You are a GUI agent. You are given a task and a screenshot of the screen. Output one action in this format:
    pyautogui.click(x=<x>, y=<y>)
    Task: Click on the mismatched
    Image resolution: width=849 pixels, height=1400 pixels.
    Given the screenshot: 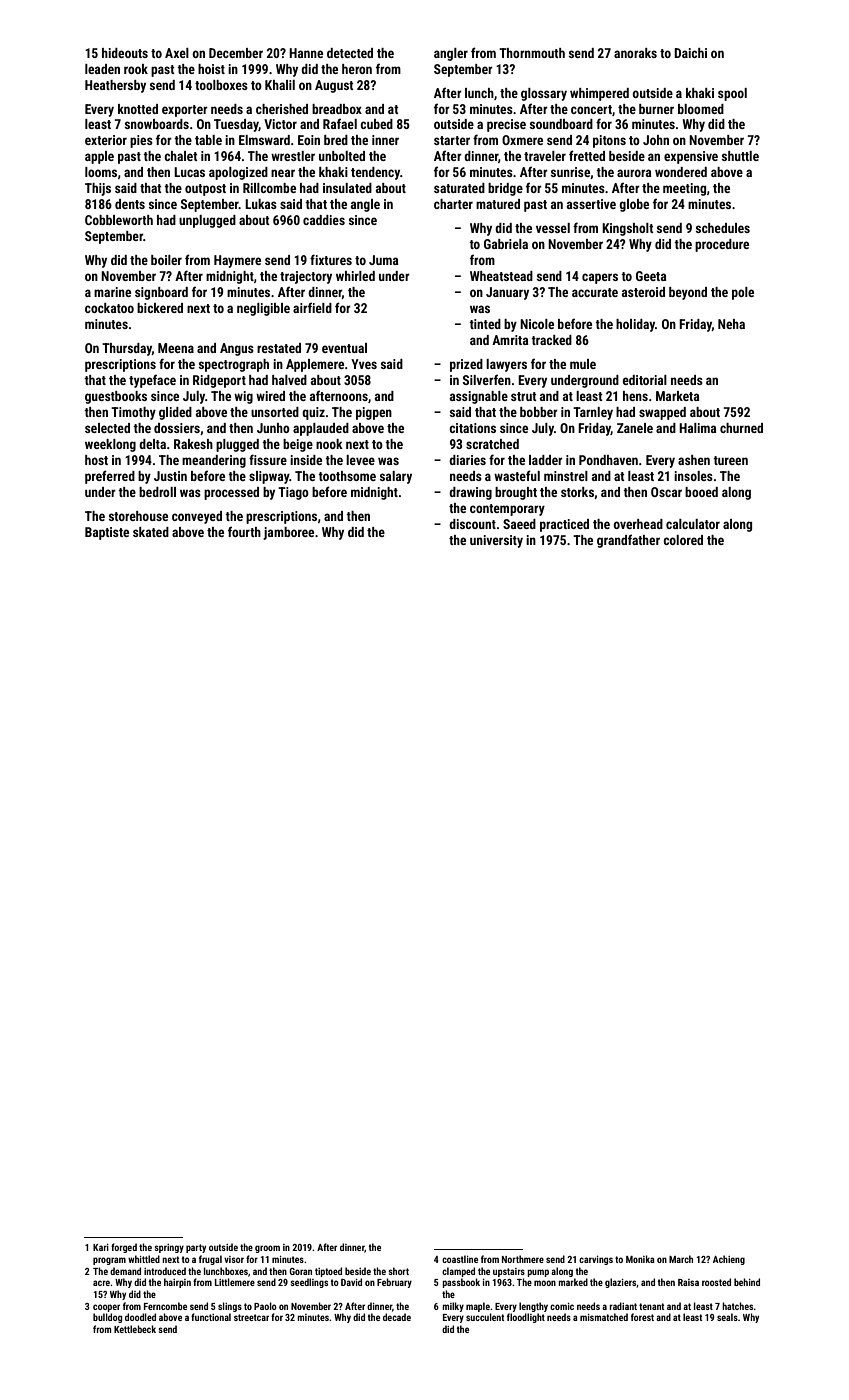 What is the action you would take?
    pyautogui.click(x=604, y=1317)
